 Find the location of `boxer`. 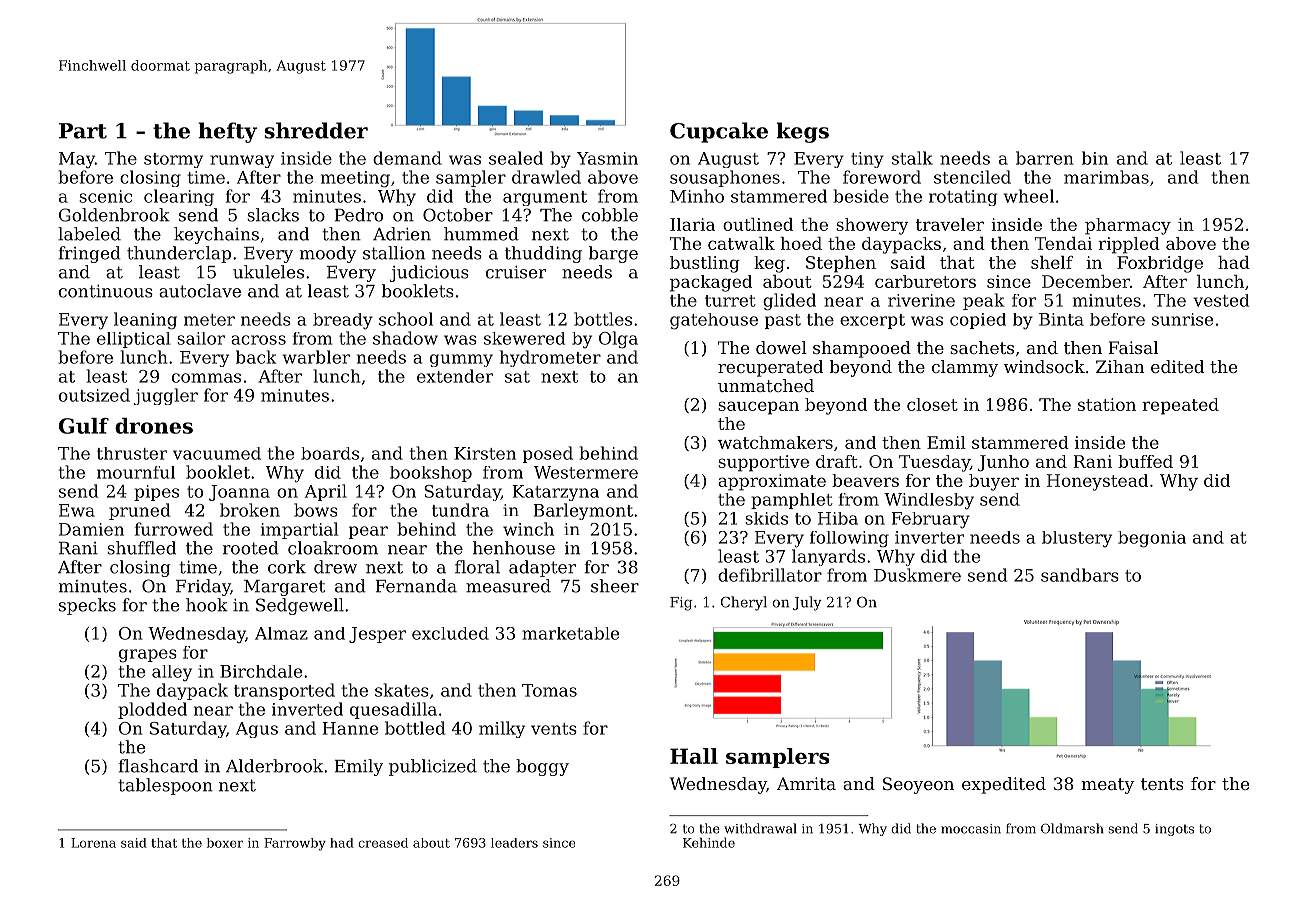

boxer is located at coordinates (225, 843).
